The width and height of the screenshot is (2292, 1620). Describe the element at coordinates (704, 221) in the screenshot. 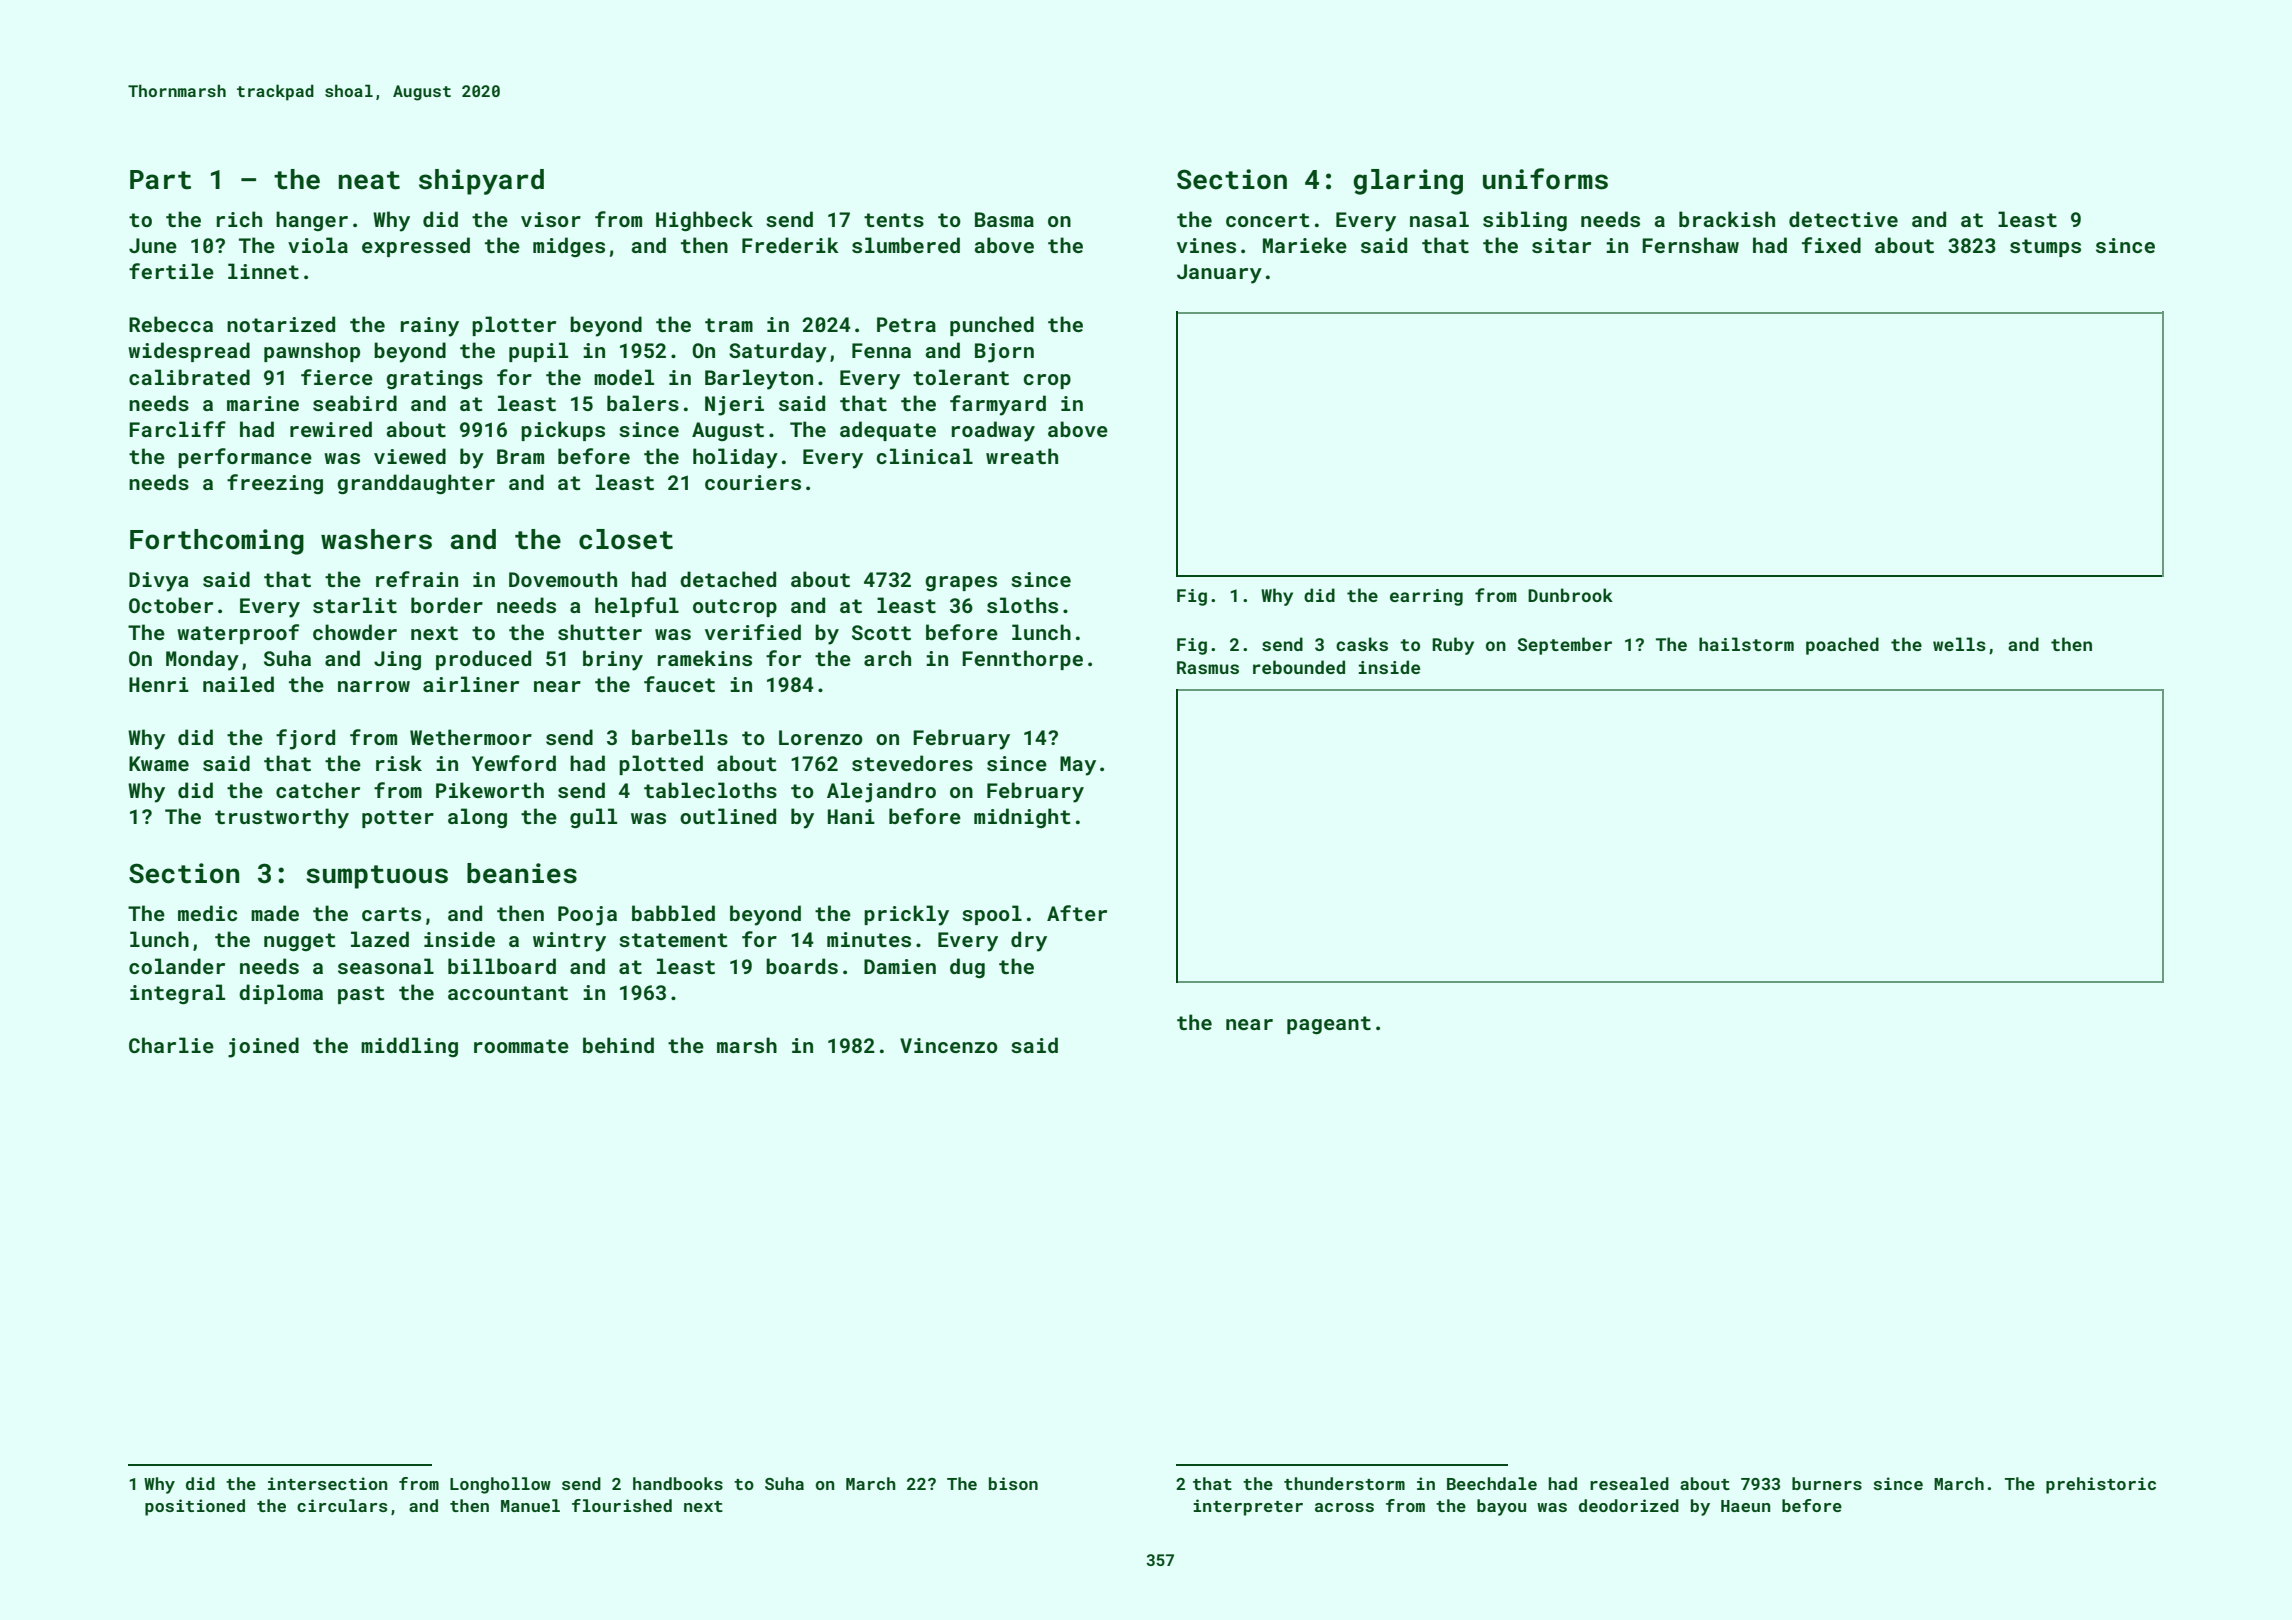

I see `Highbeck` at that location.
